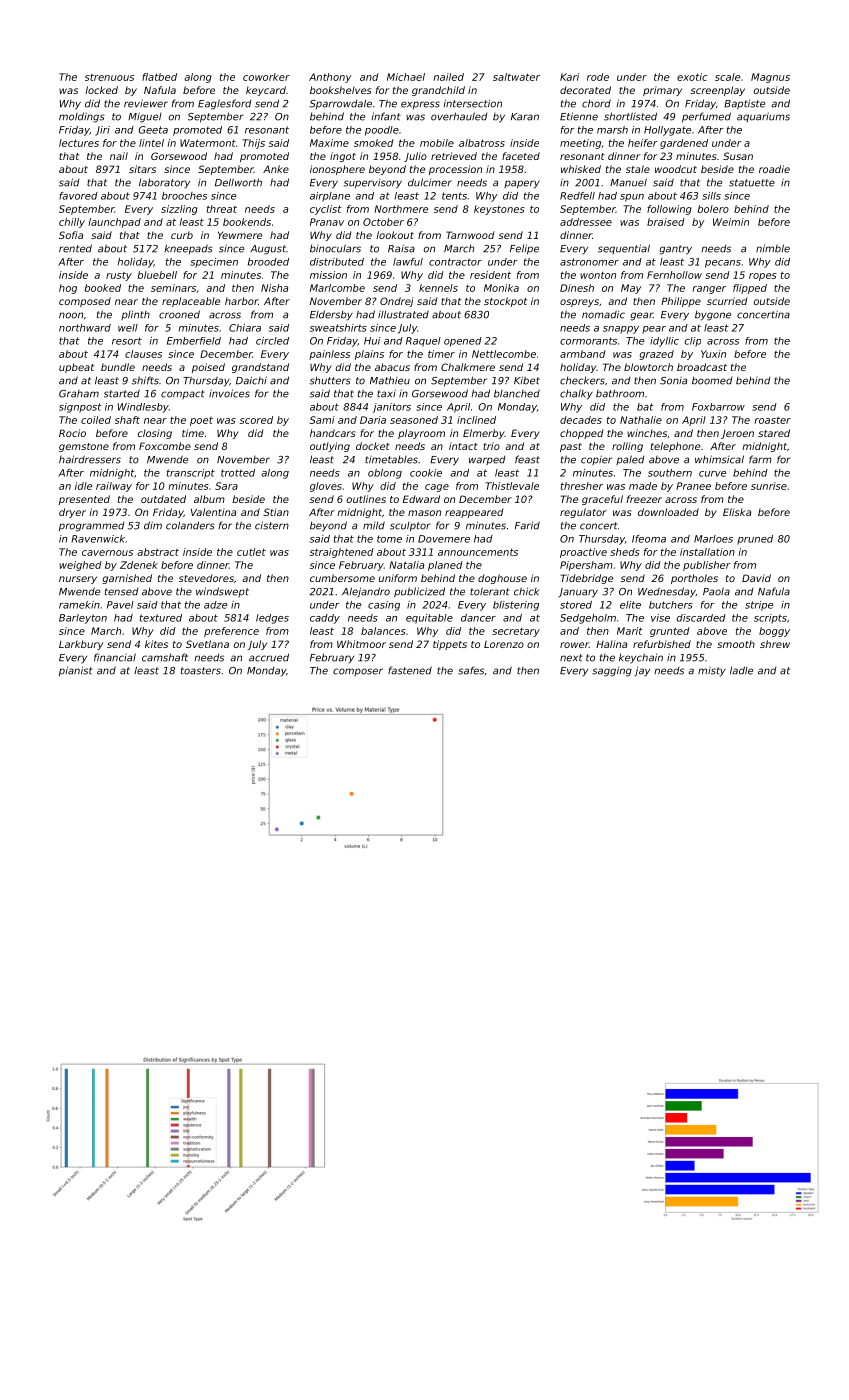  I want to click on whimsical, so click(719, 459).
